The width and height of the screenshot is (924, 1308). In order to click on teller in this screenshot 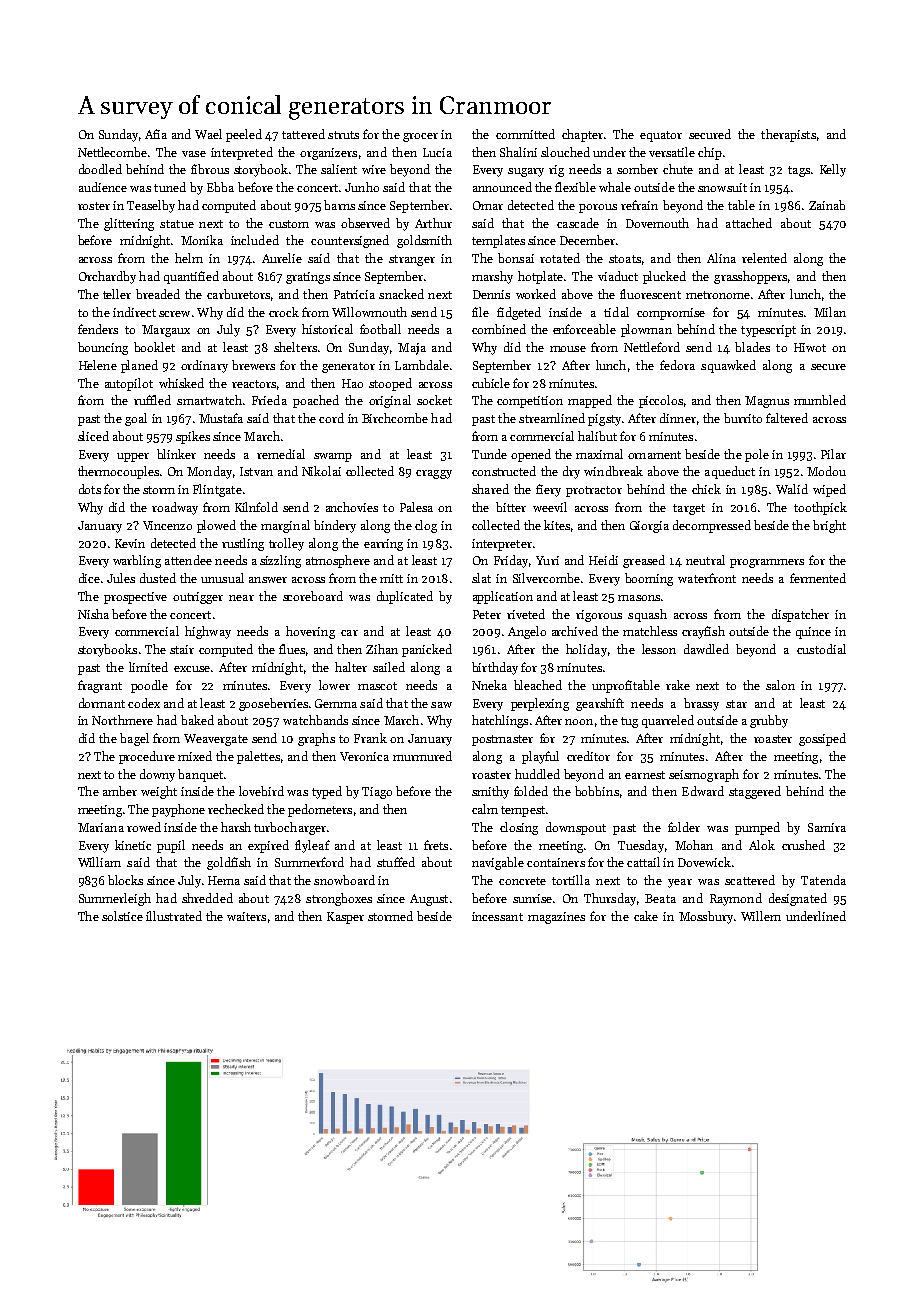, I will do `click(117, 294)`.
